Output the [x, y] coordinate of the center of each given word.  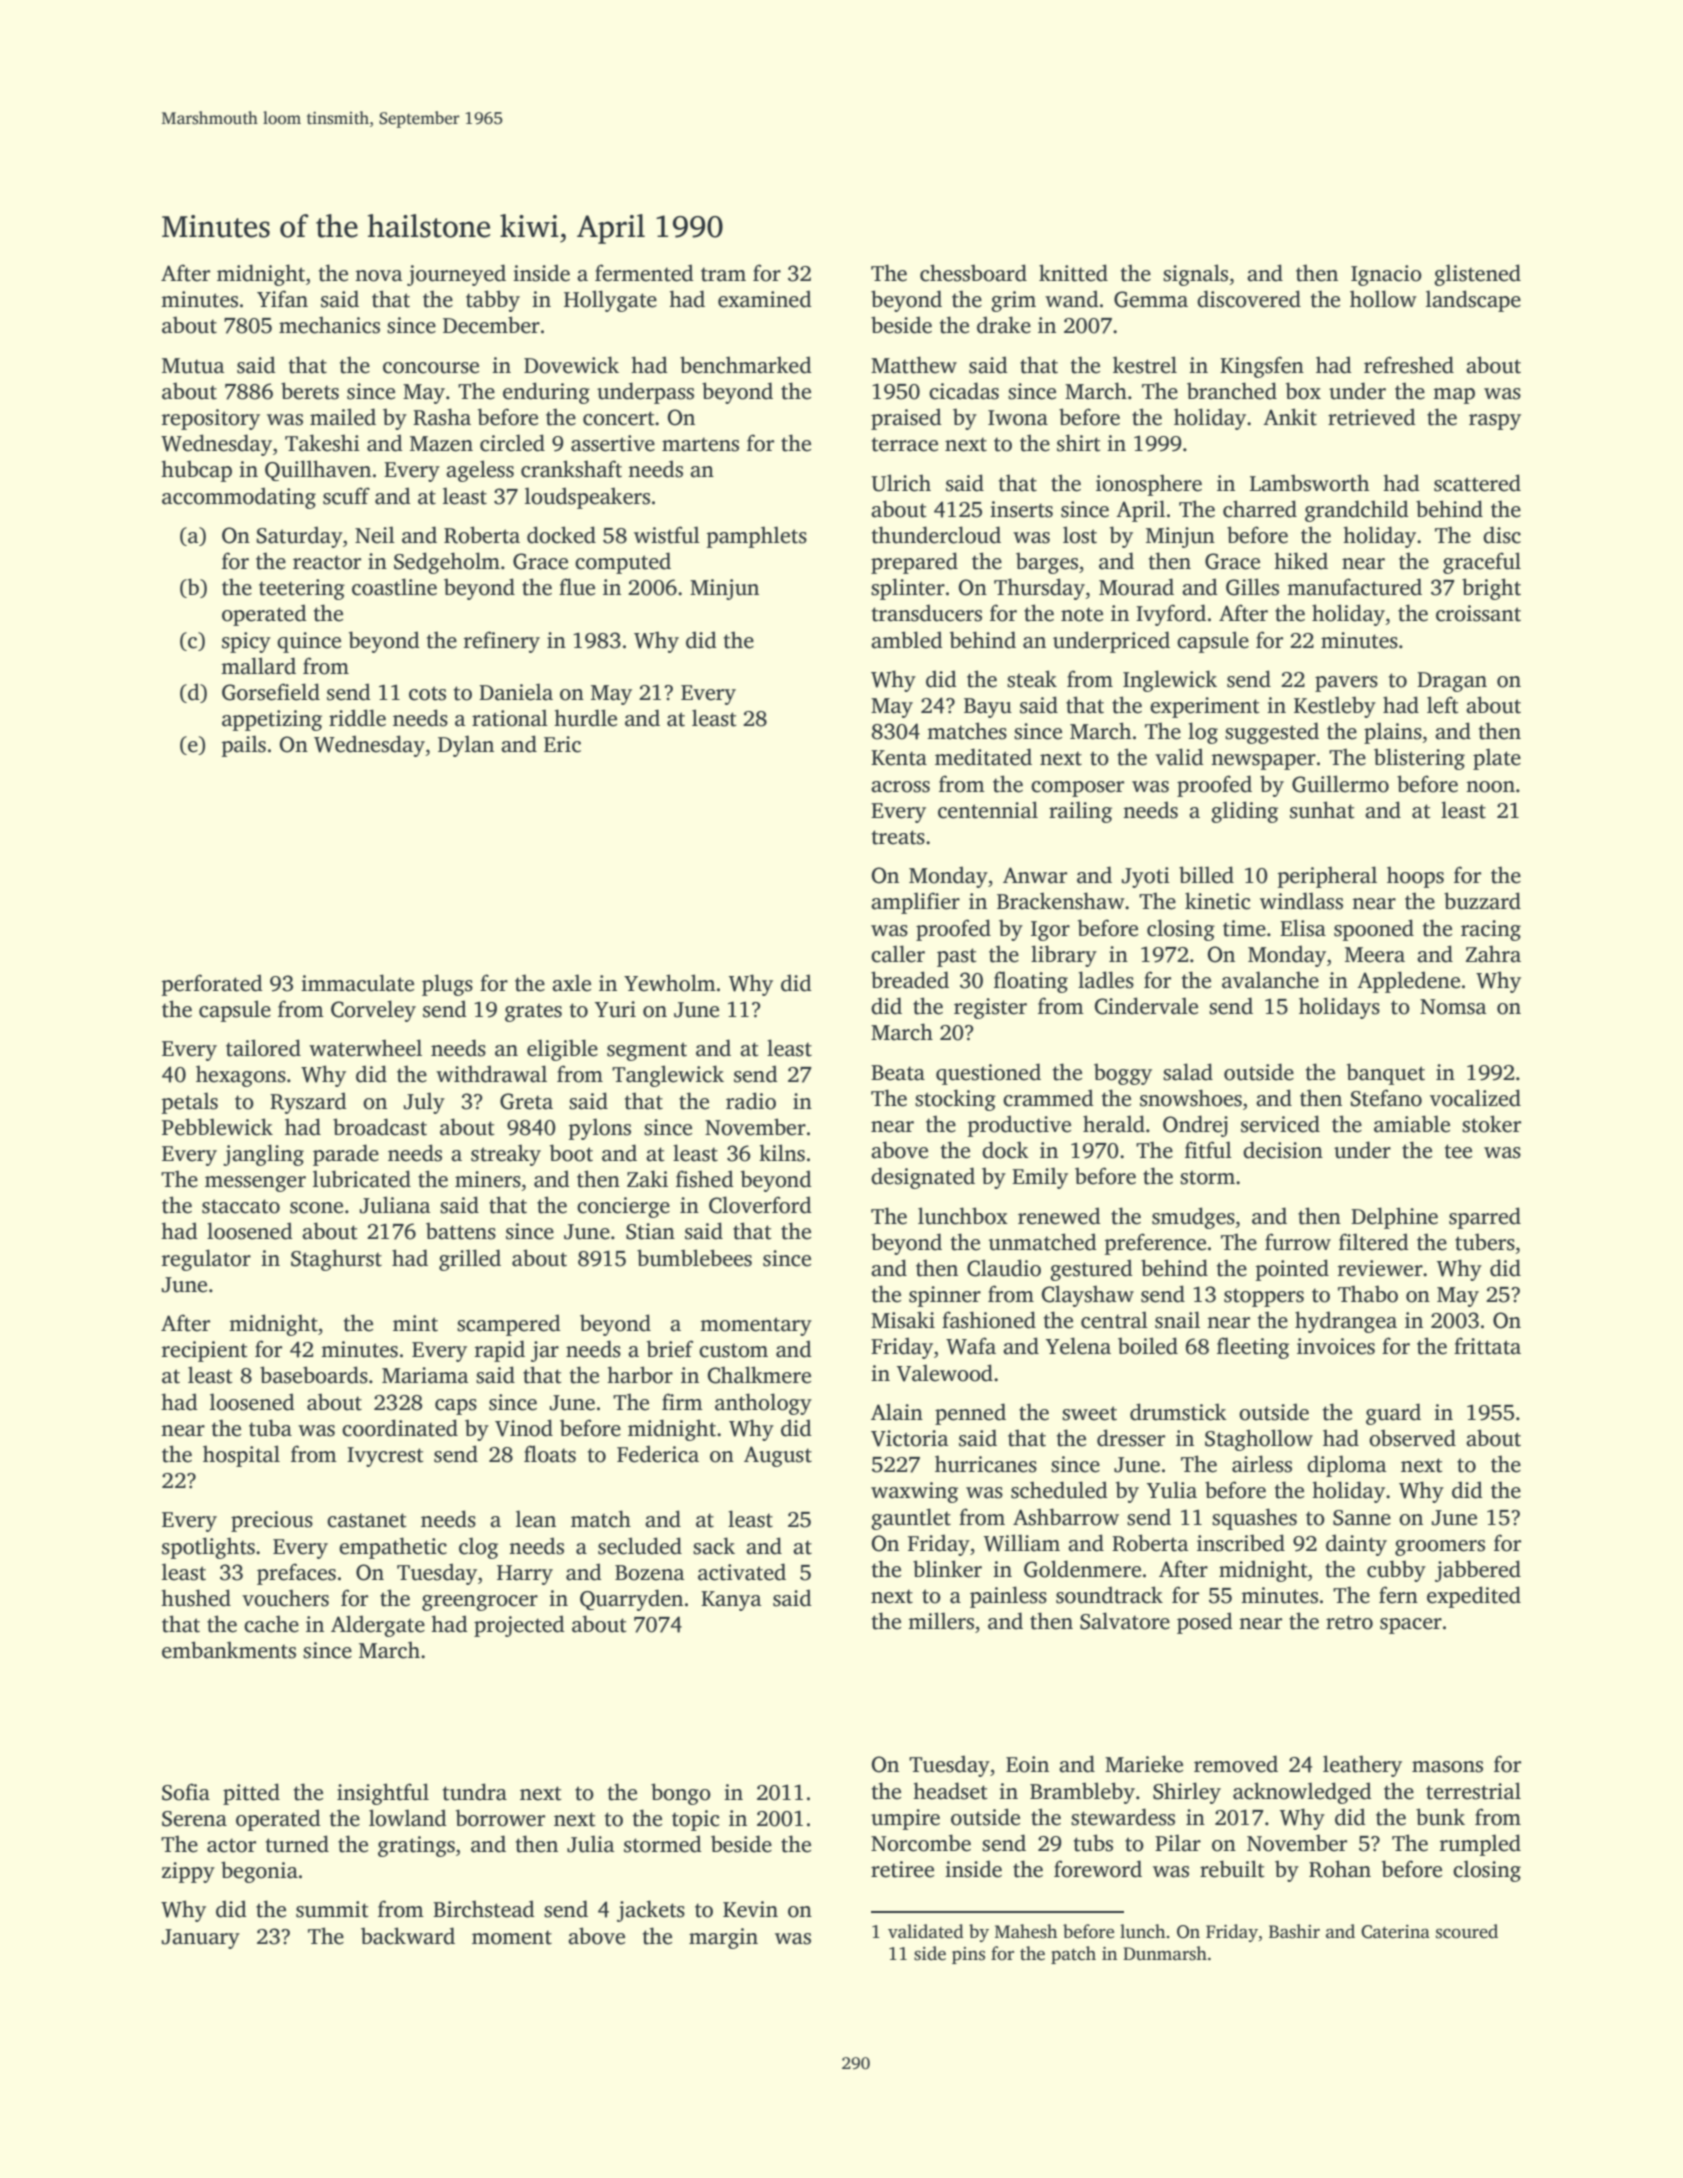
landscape [1473, 301]
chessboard [973, 273]
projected [519, 1626]
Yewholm [670, 983]
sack [714, 1546]
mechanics [329, 325]
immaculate [357, 983]
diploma [1347, 1466]
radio [751, 1101]
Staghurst [336, 1260]
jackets [651, 1911]
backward [408, 1936]
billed [1206, 875]
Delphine [1394, 1218]
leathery [1362, 1766]
